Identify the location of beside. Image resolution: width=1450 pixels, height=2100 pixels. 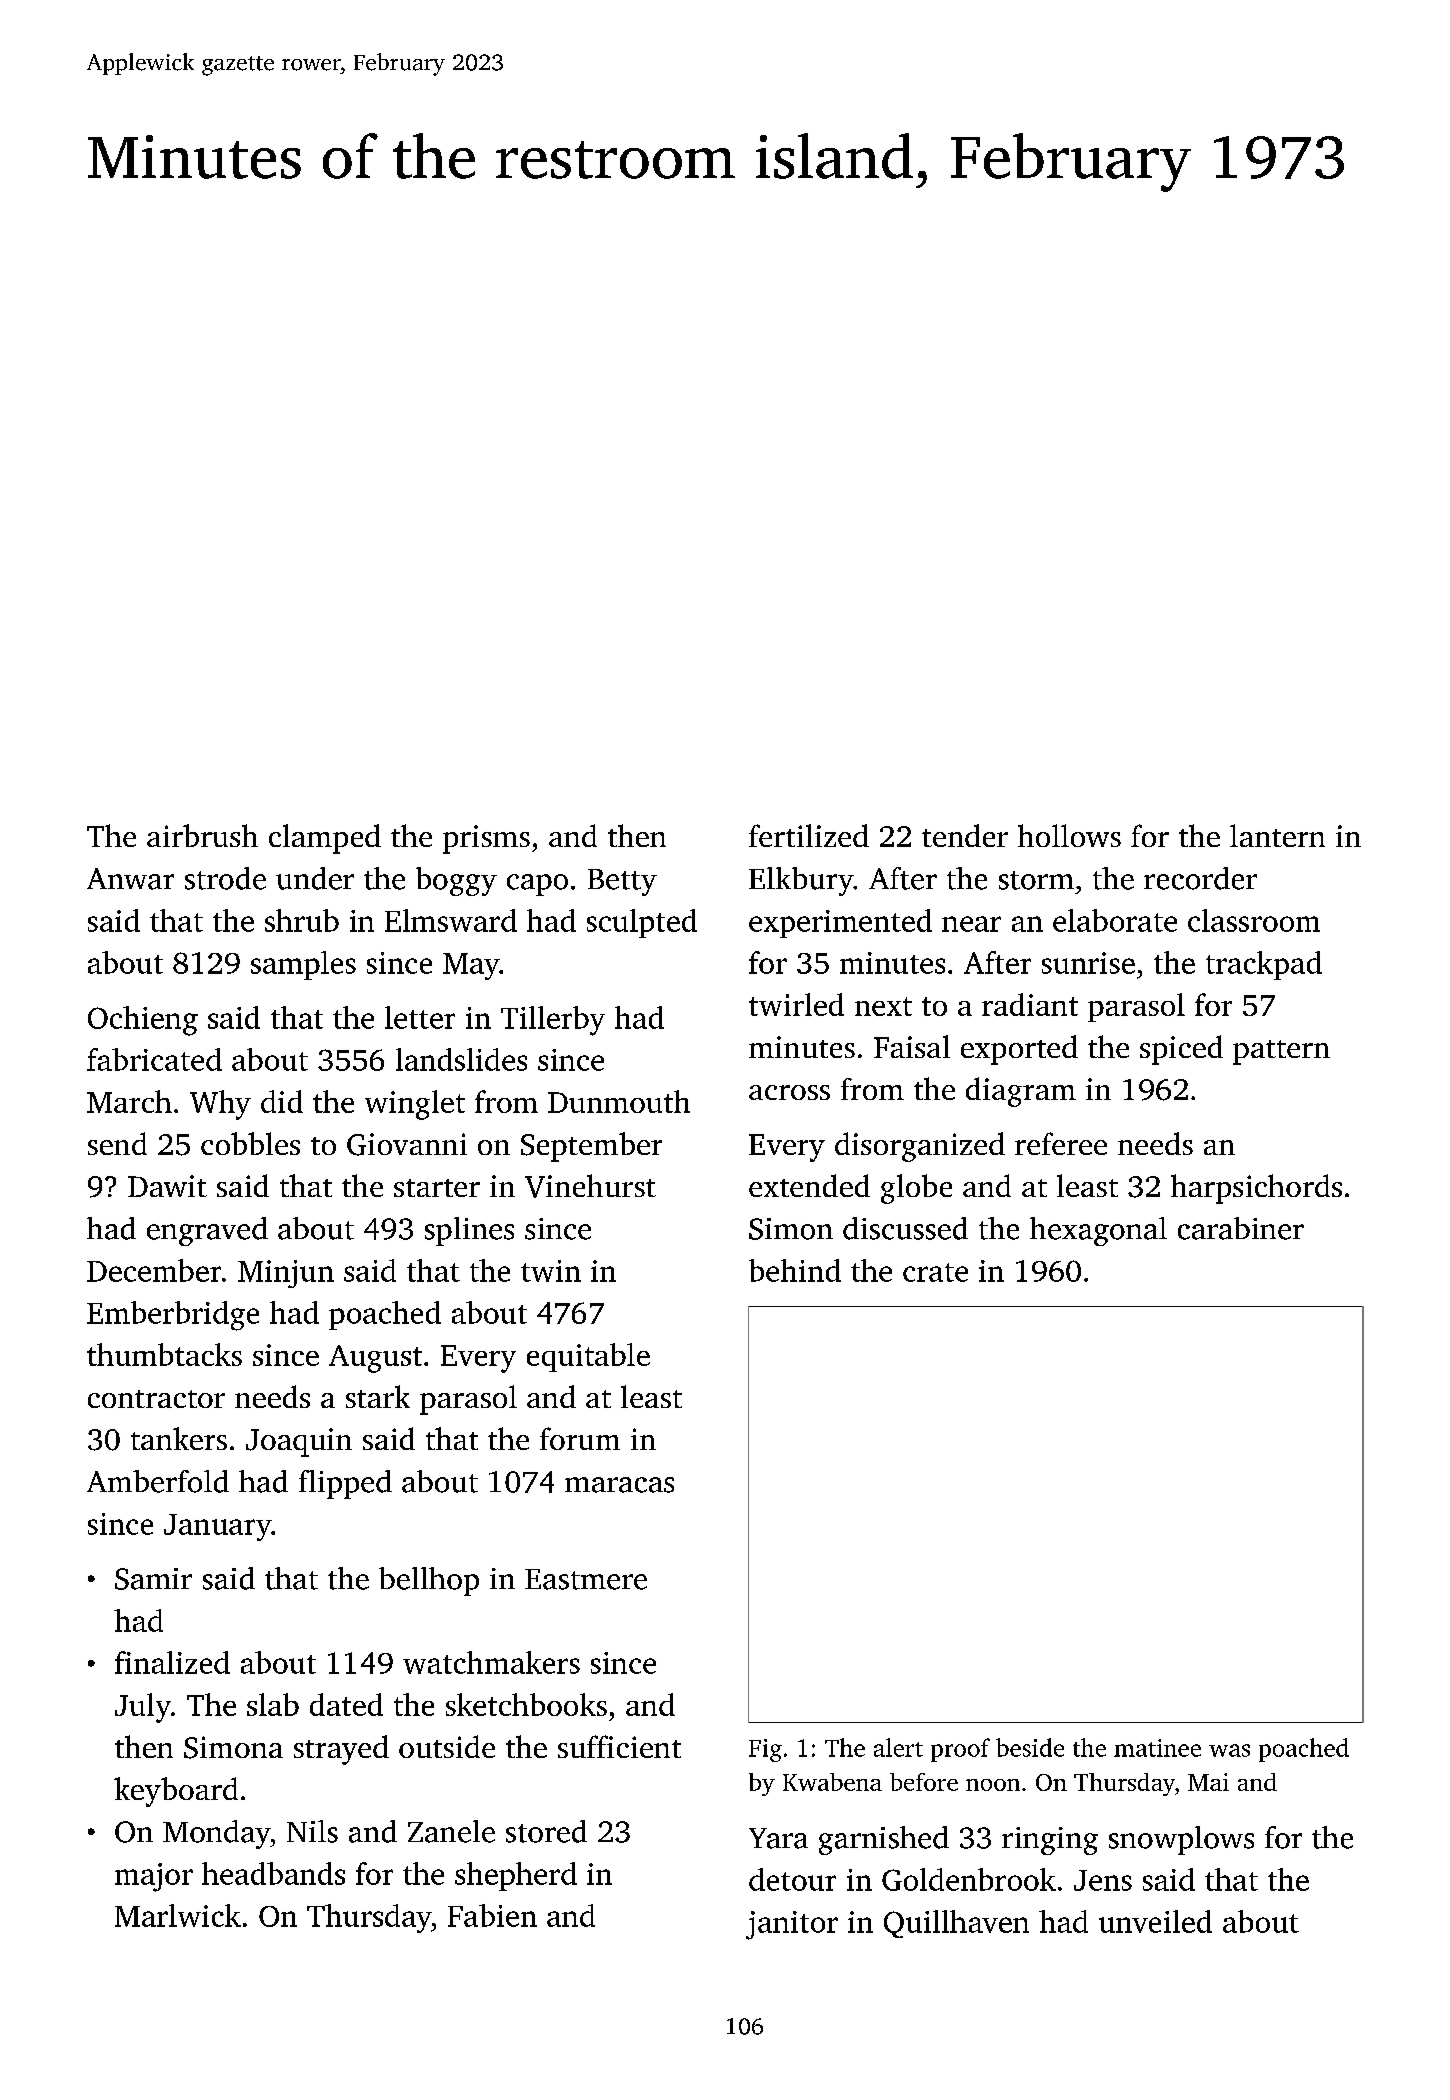
(1030, 1747).
